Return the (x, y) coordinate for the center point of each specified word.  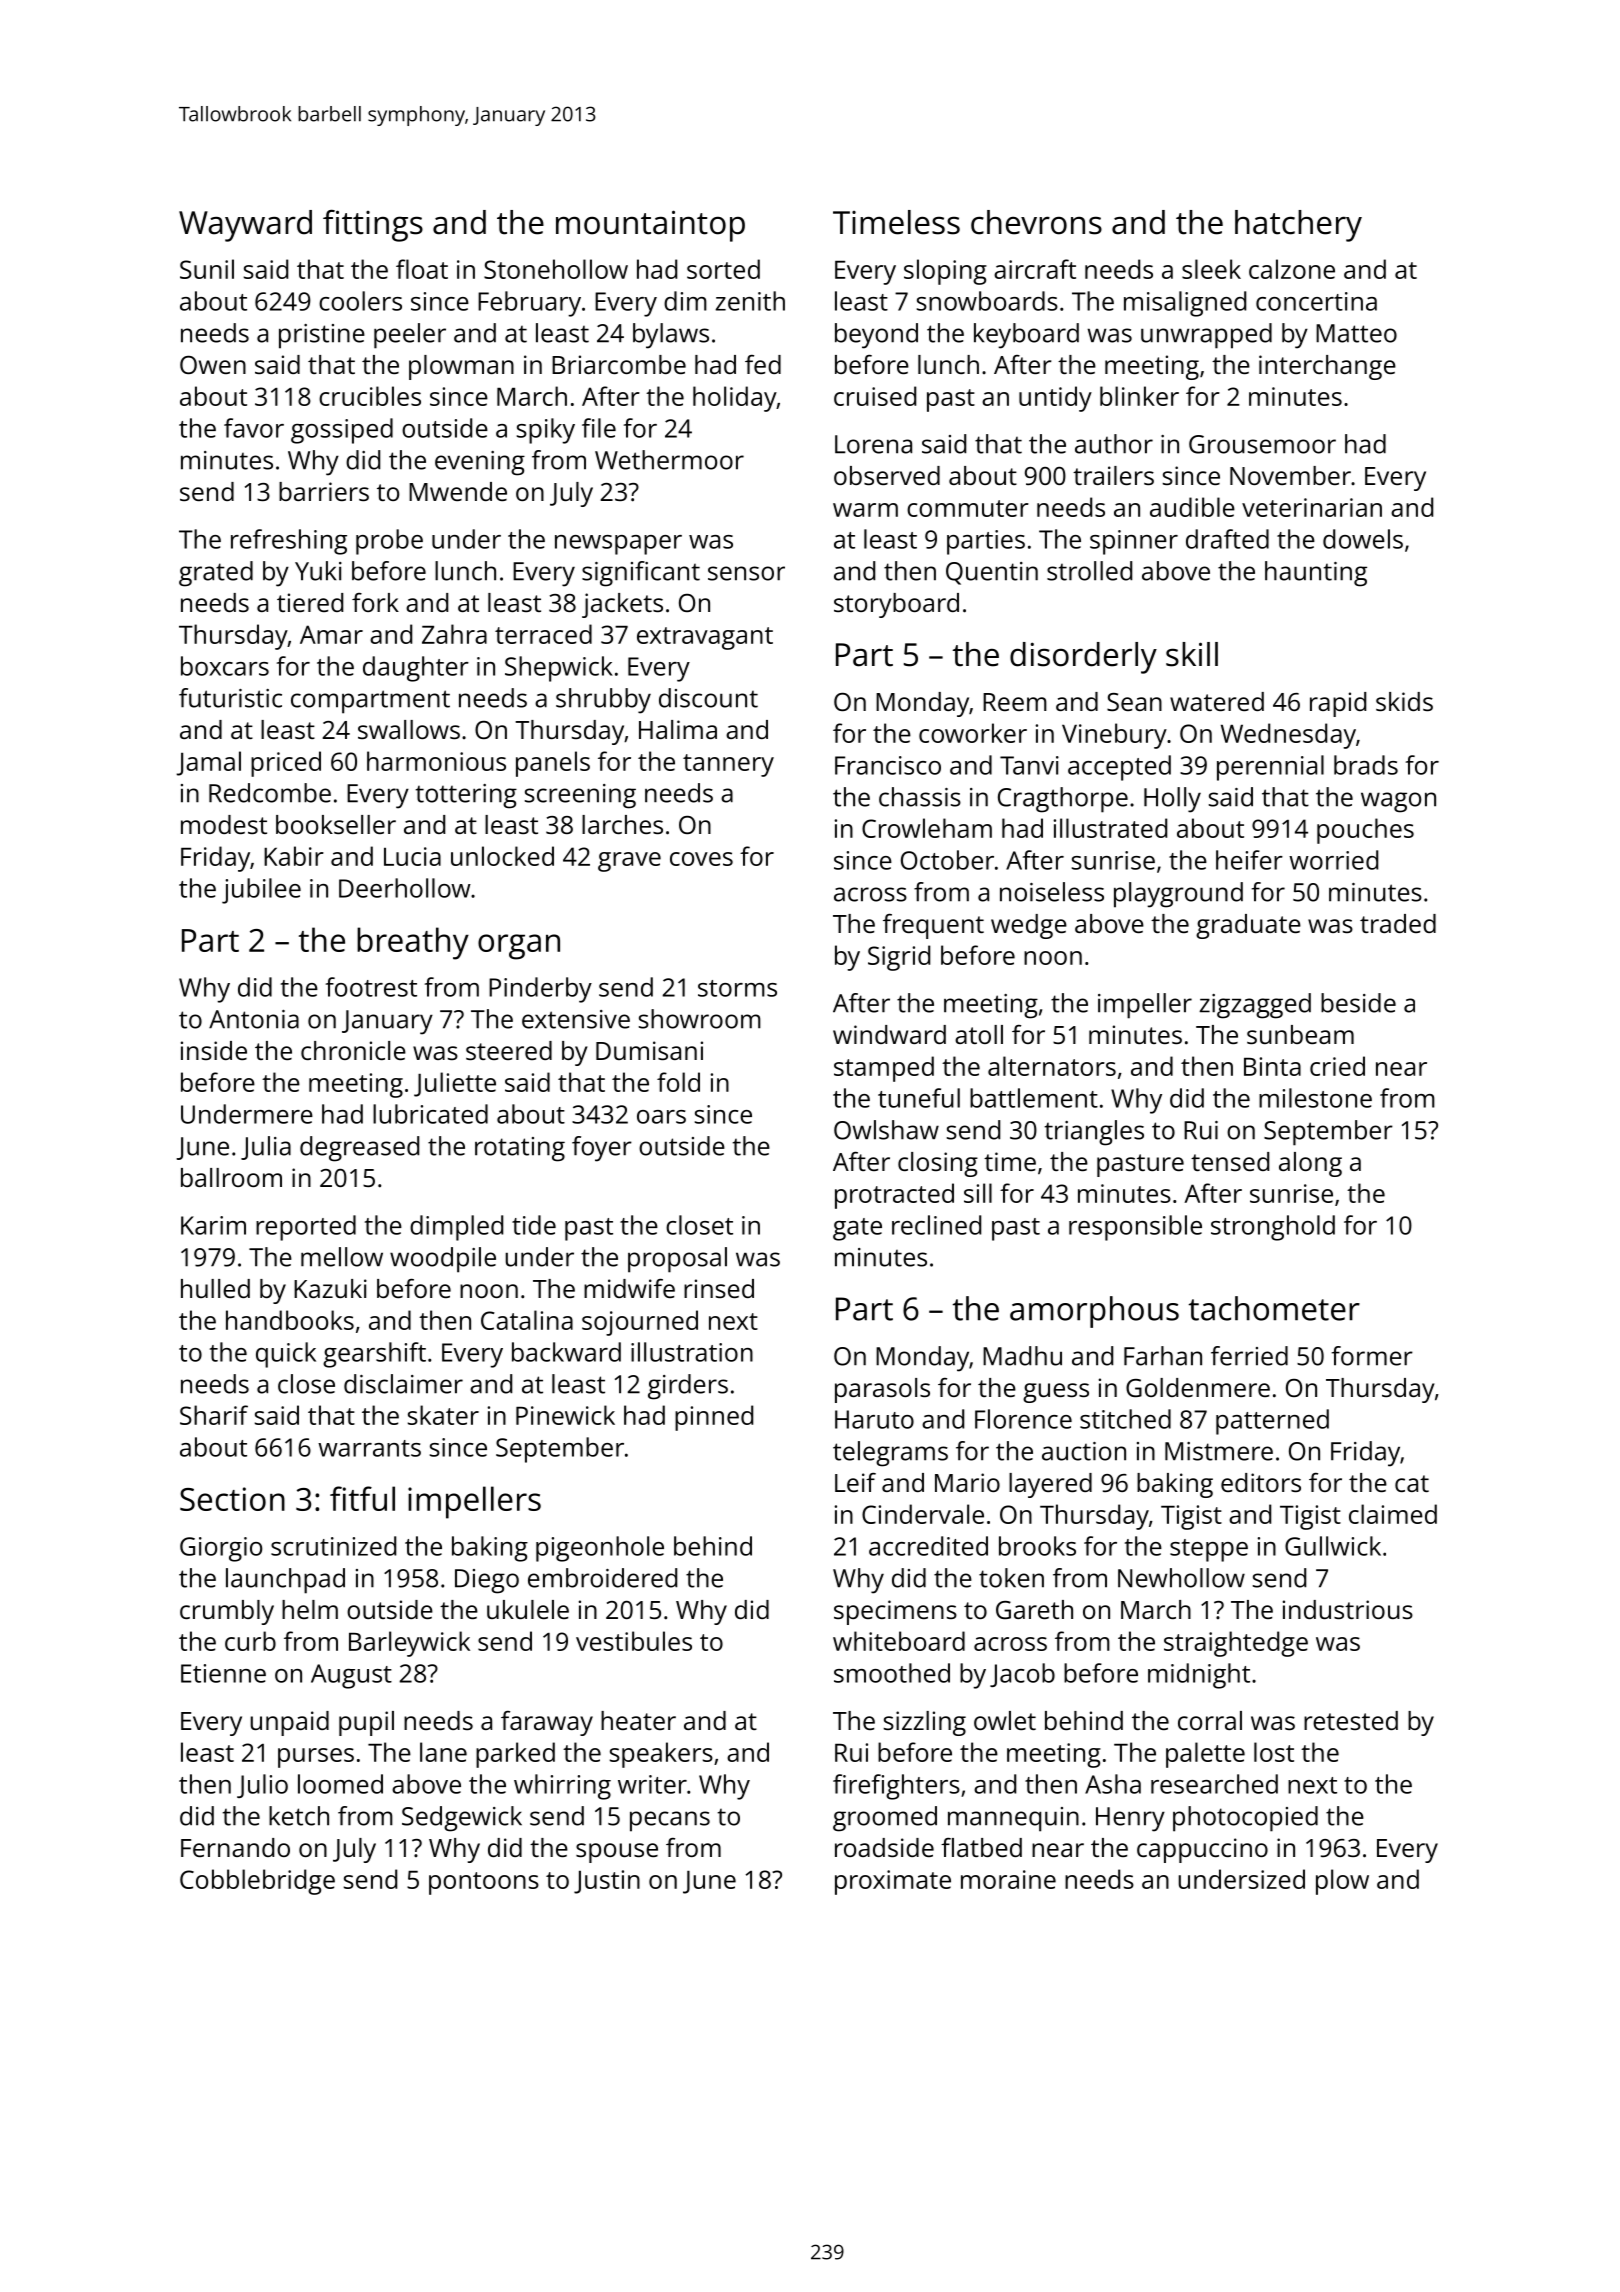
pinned (714, 1418)
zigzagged (1255, 1006)
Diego (487, 1581)
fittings (373, 226)
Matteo (1356, 333)
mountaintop (650, 226)
